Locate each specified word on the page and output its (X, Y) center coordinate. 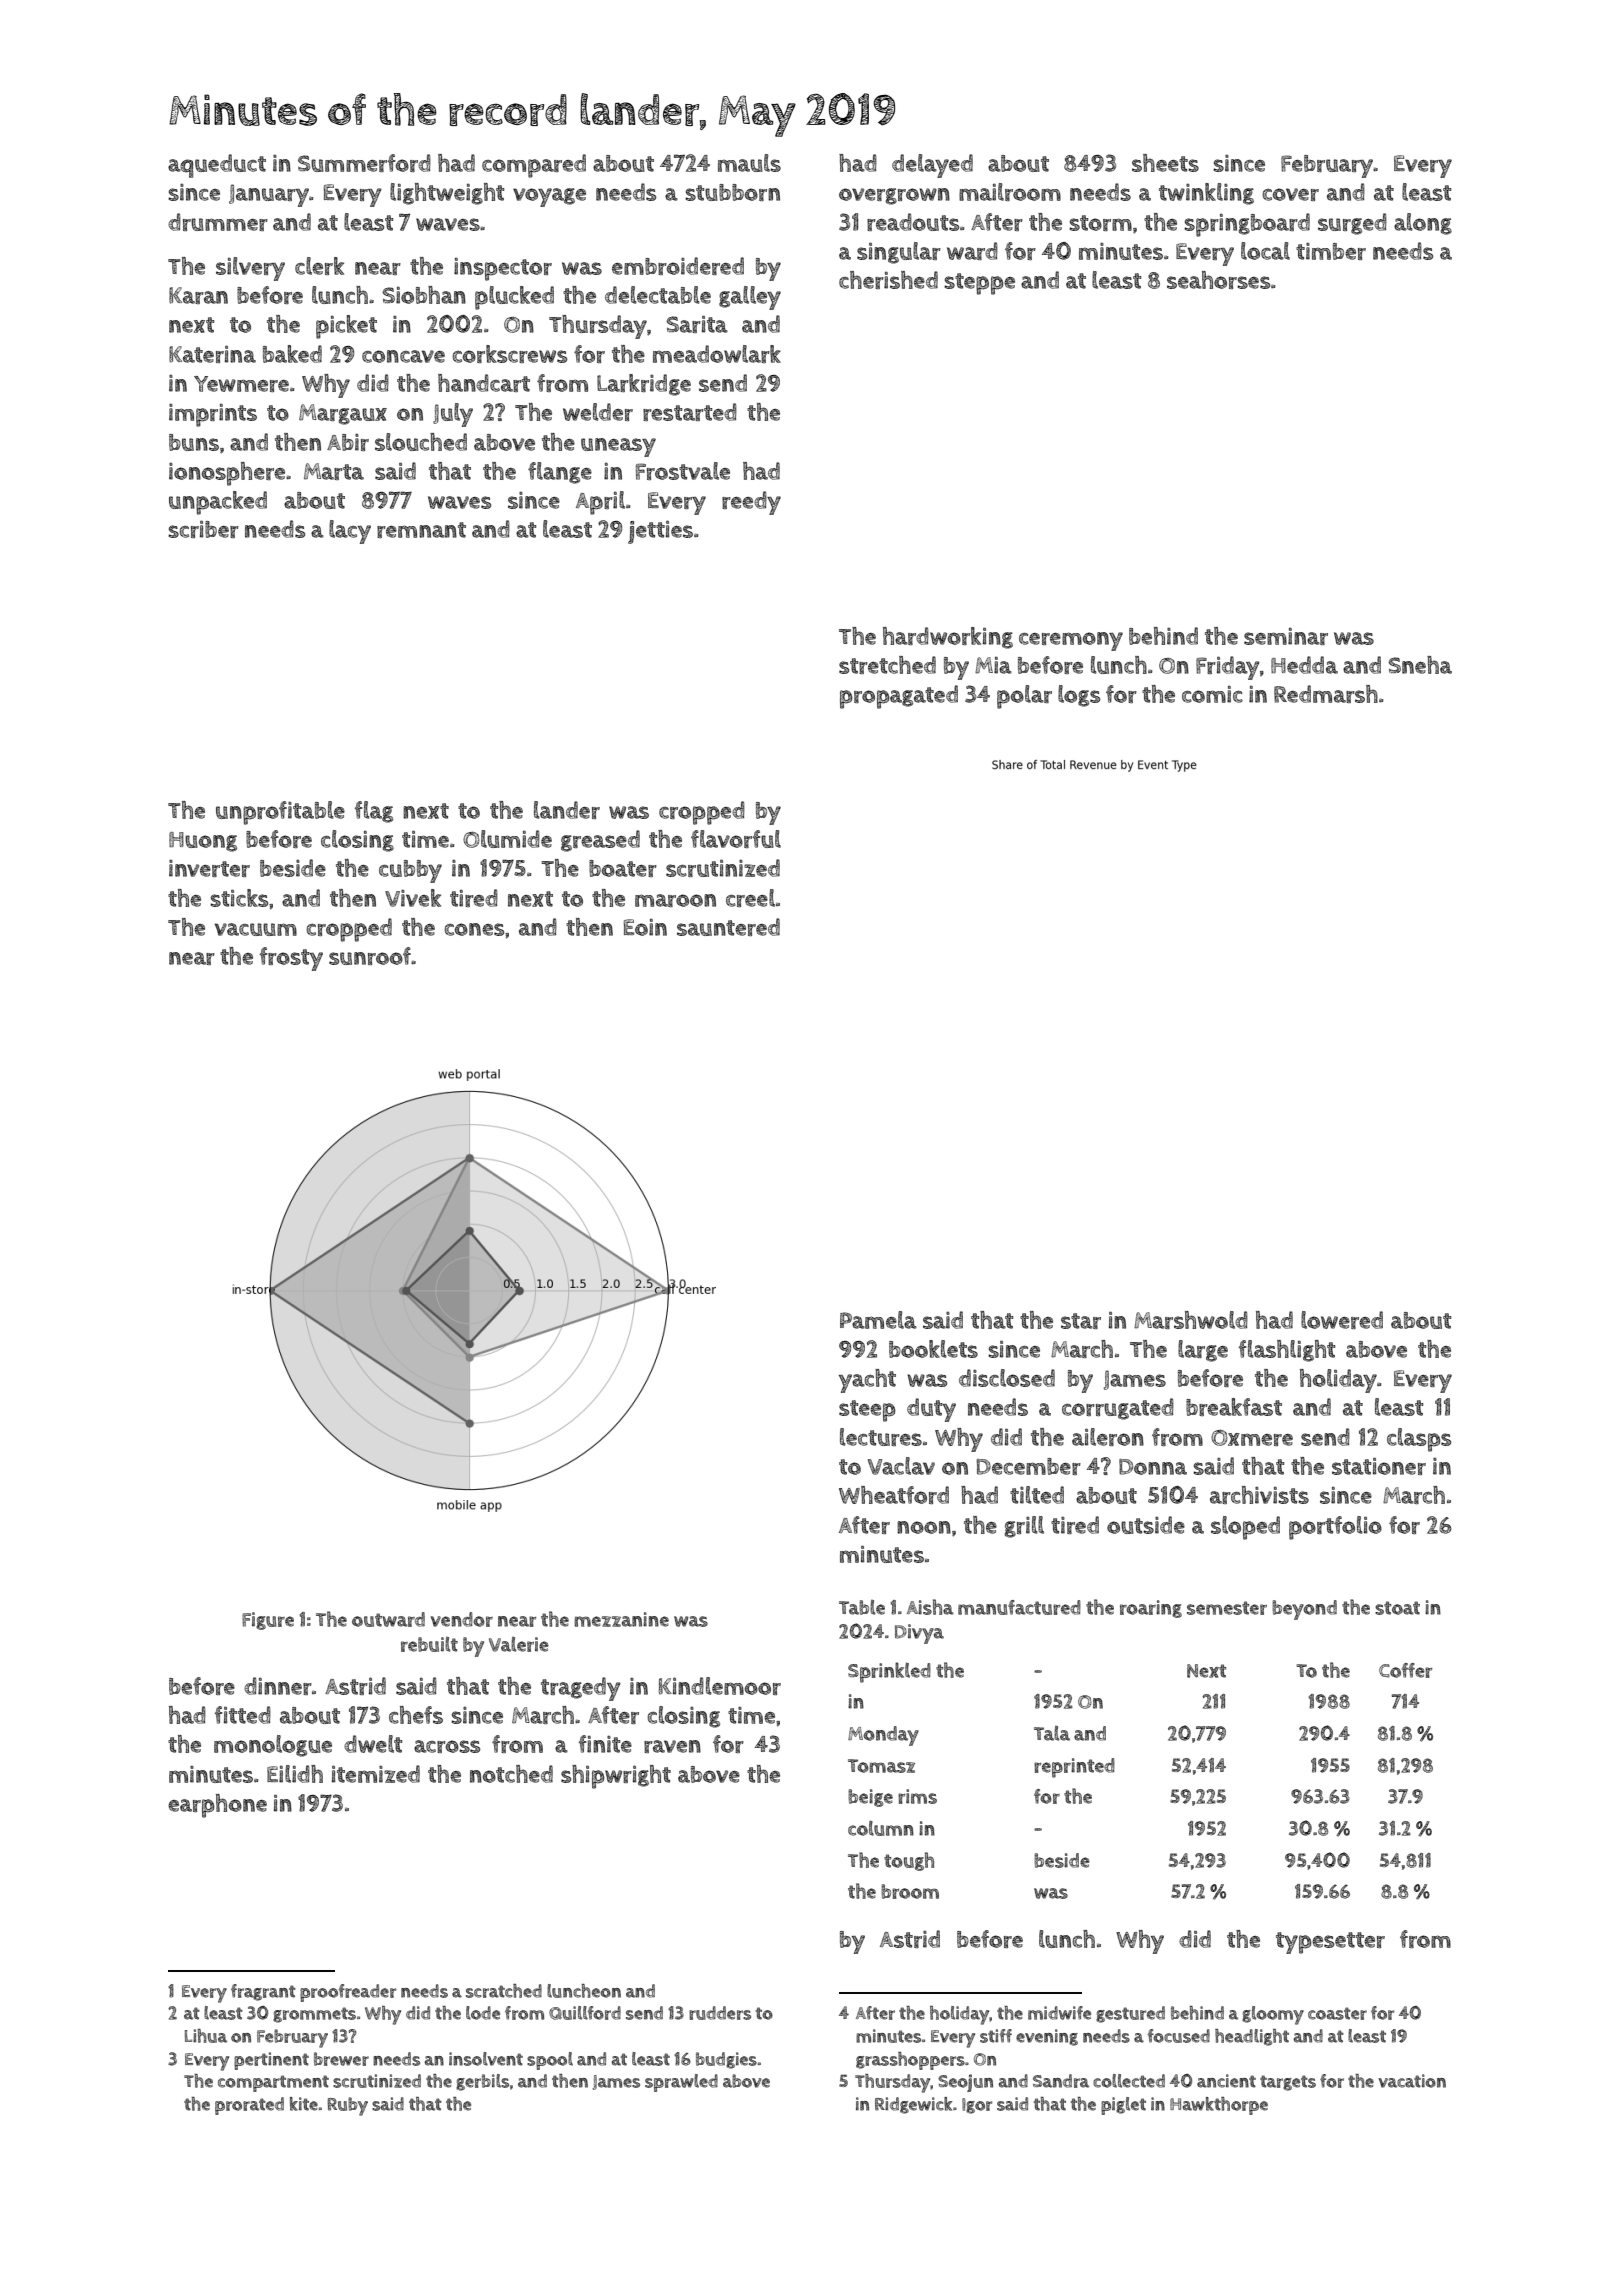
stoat (1397, 1608)
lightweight (447, 194)
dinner (278, 1686)
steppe (979, 284)
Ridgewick (913, 2105)
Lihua (206, 2036)
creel (750, 898)
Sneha (1420, 665)
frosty (291, 959)
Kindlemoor (720, 1686)
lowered (1342, 1320)
